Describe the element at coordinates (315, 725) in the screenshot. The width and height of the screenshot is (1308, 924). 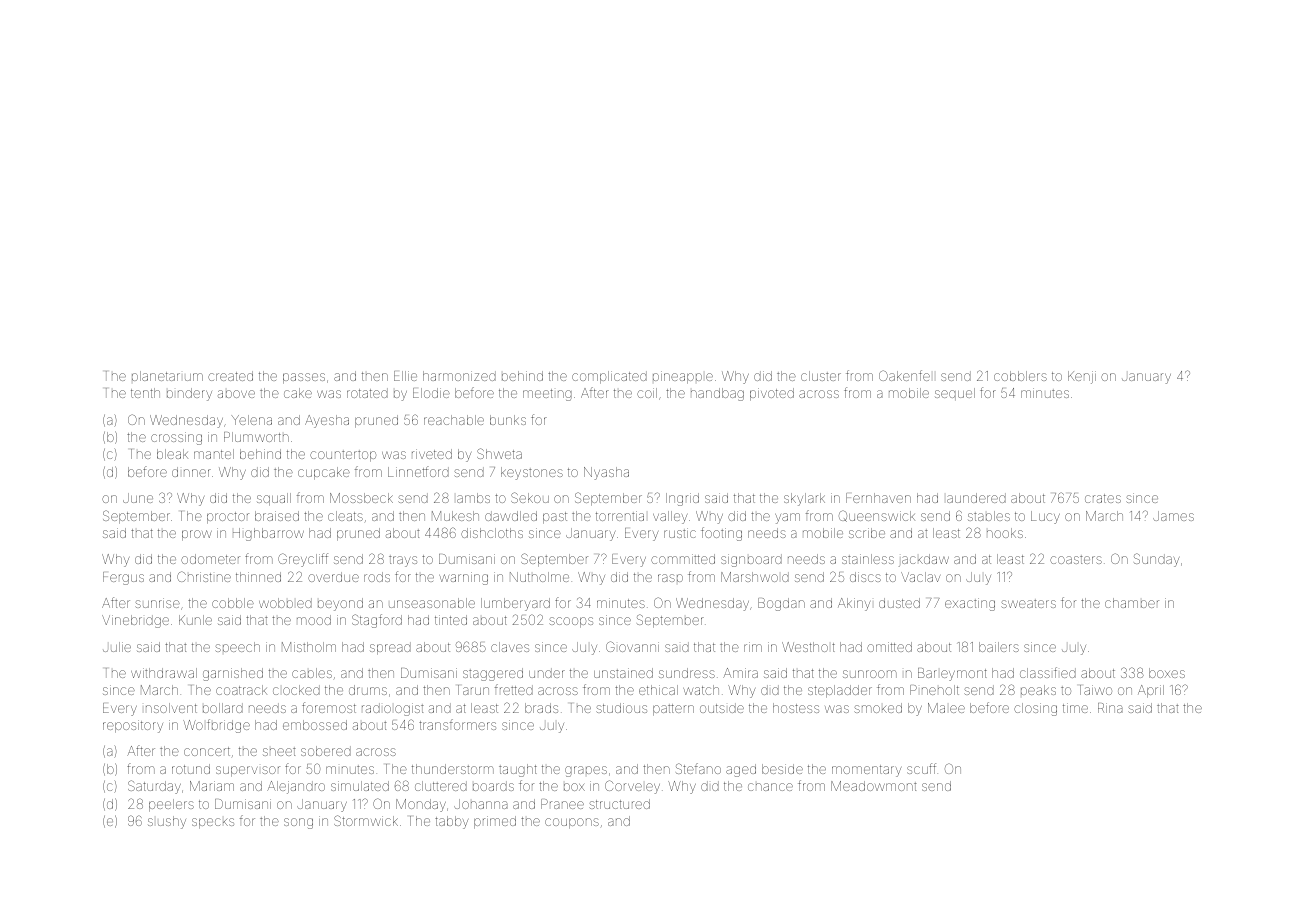
I see `embossed` at that location.
